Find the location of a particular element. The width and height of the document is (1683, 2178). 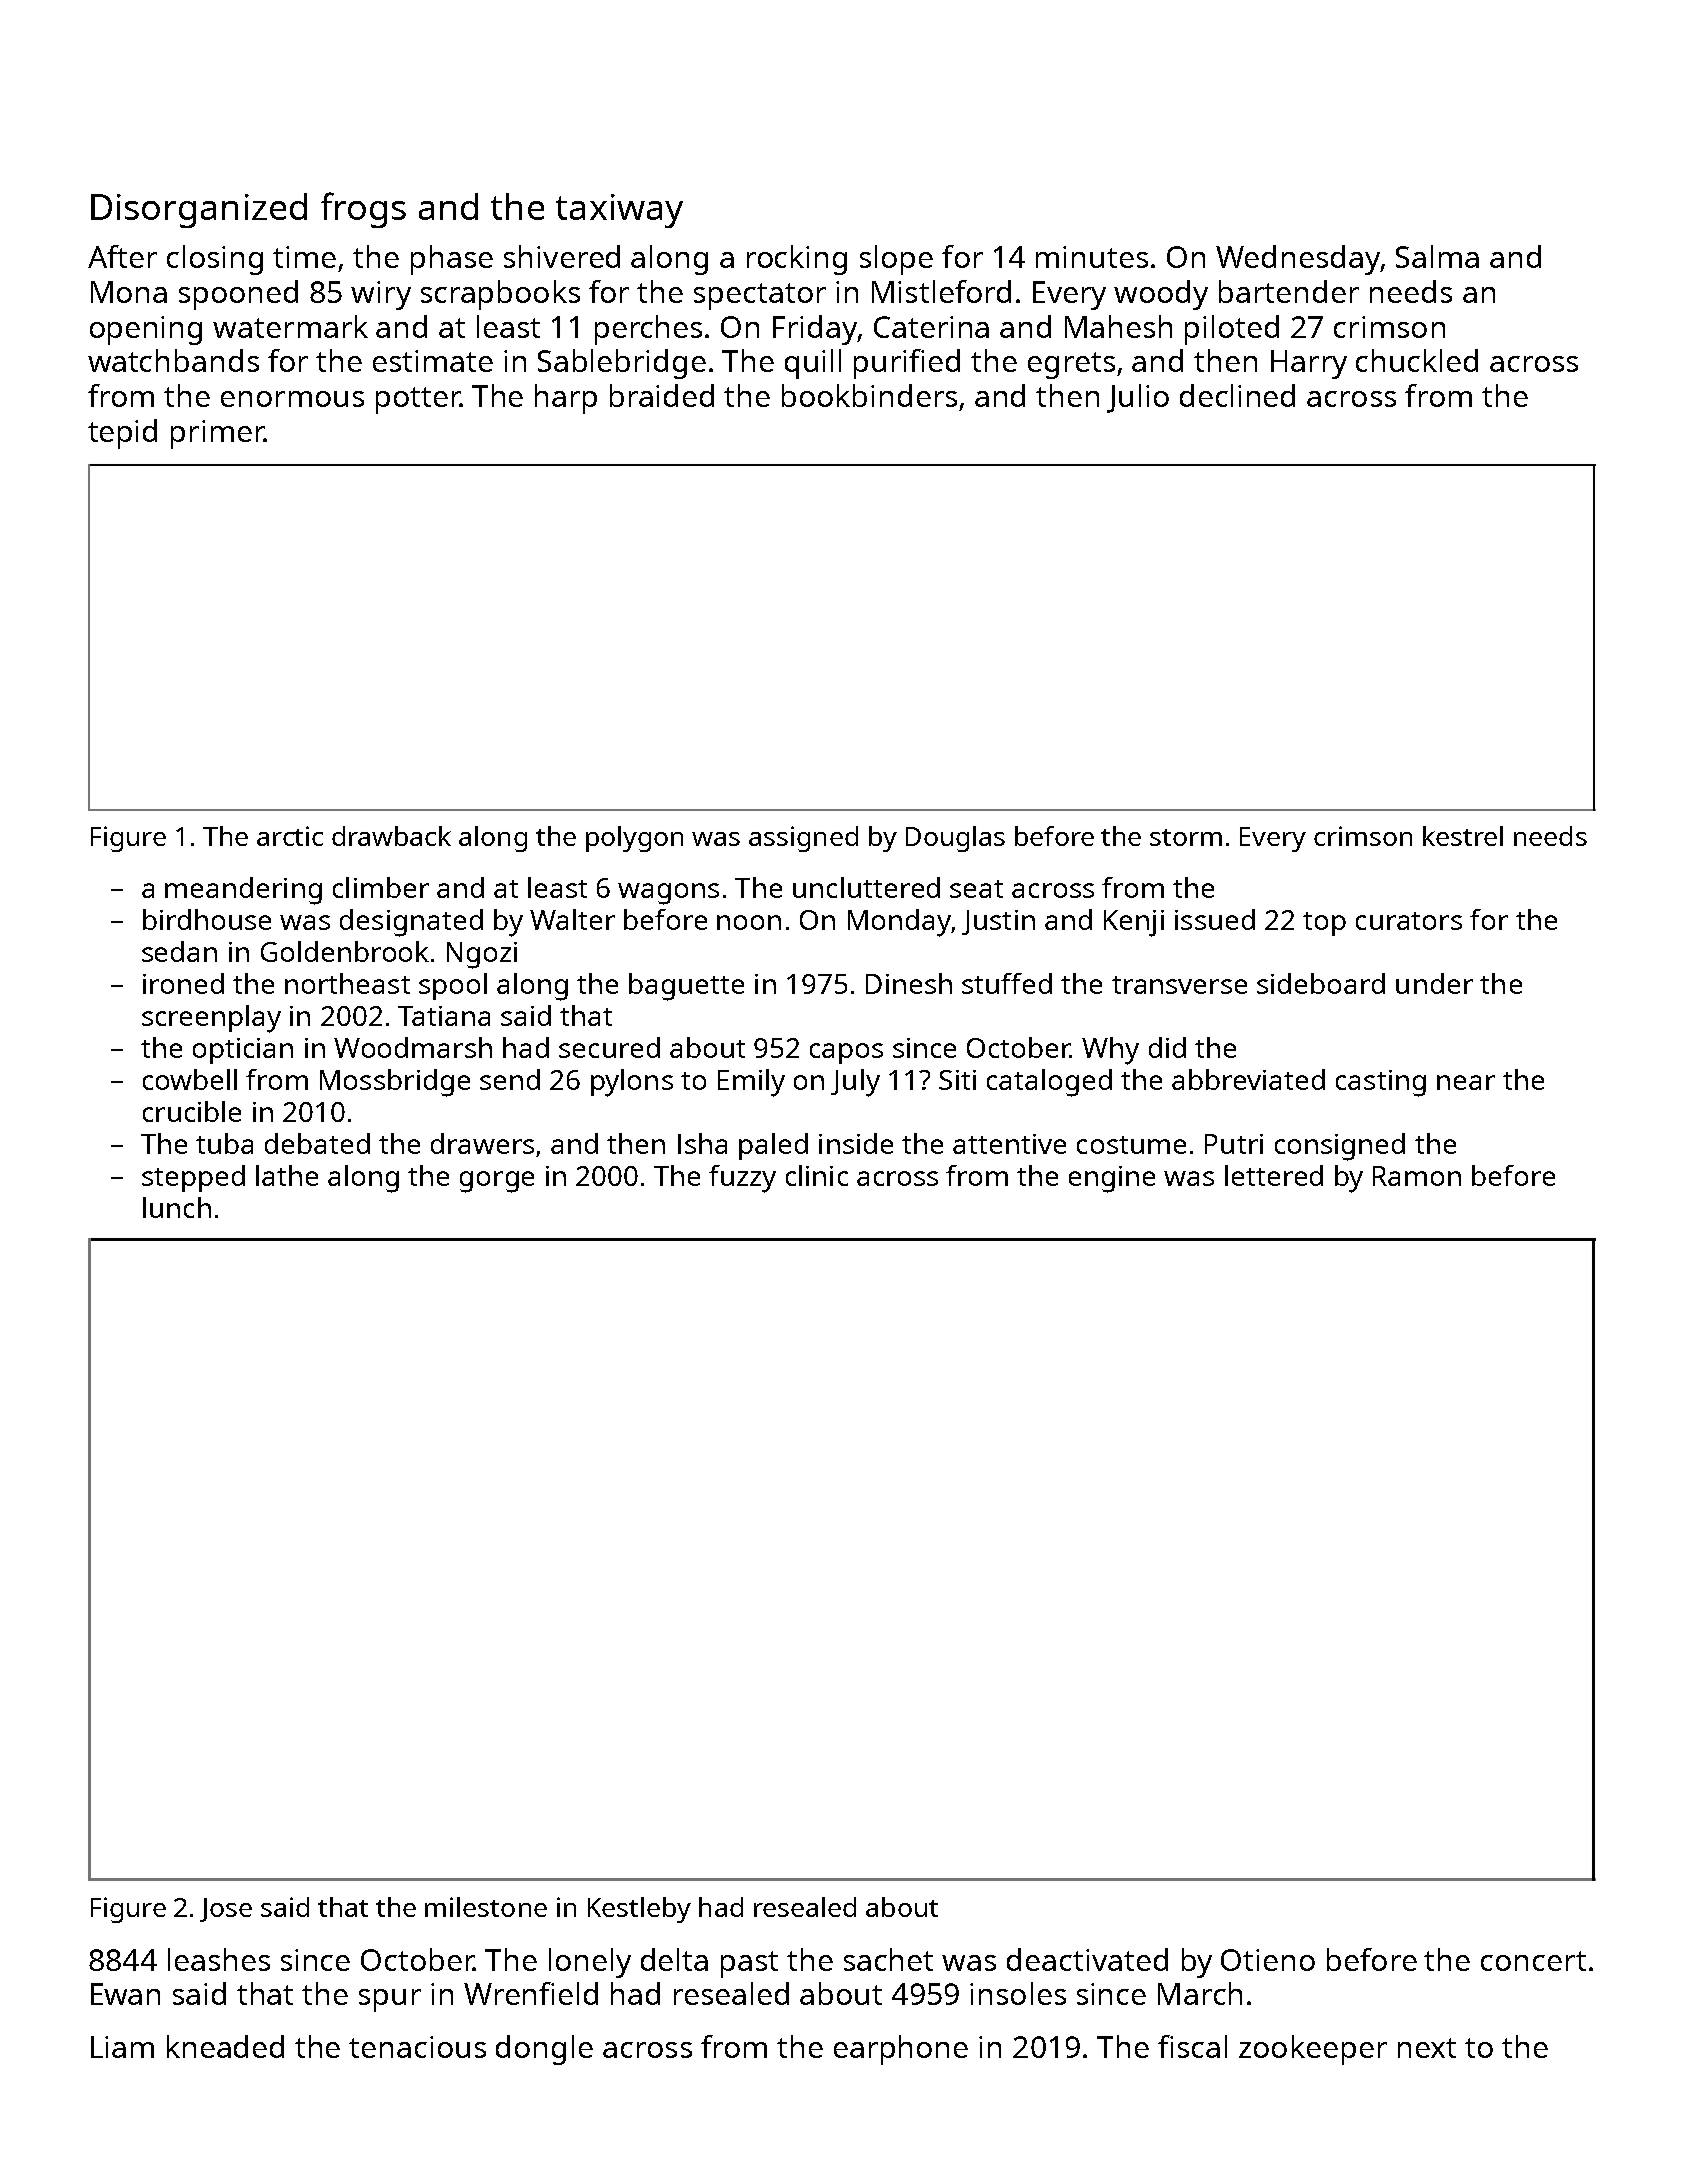

primer is located at coordinates (217, 434).
